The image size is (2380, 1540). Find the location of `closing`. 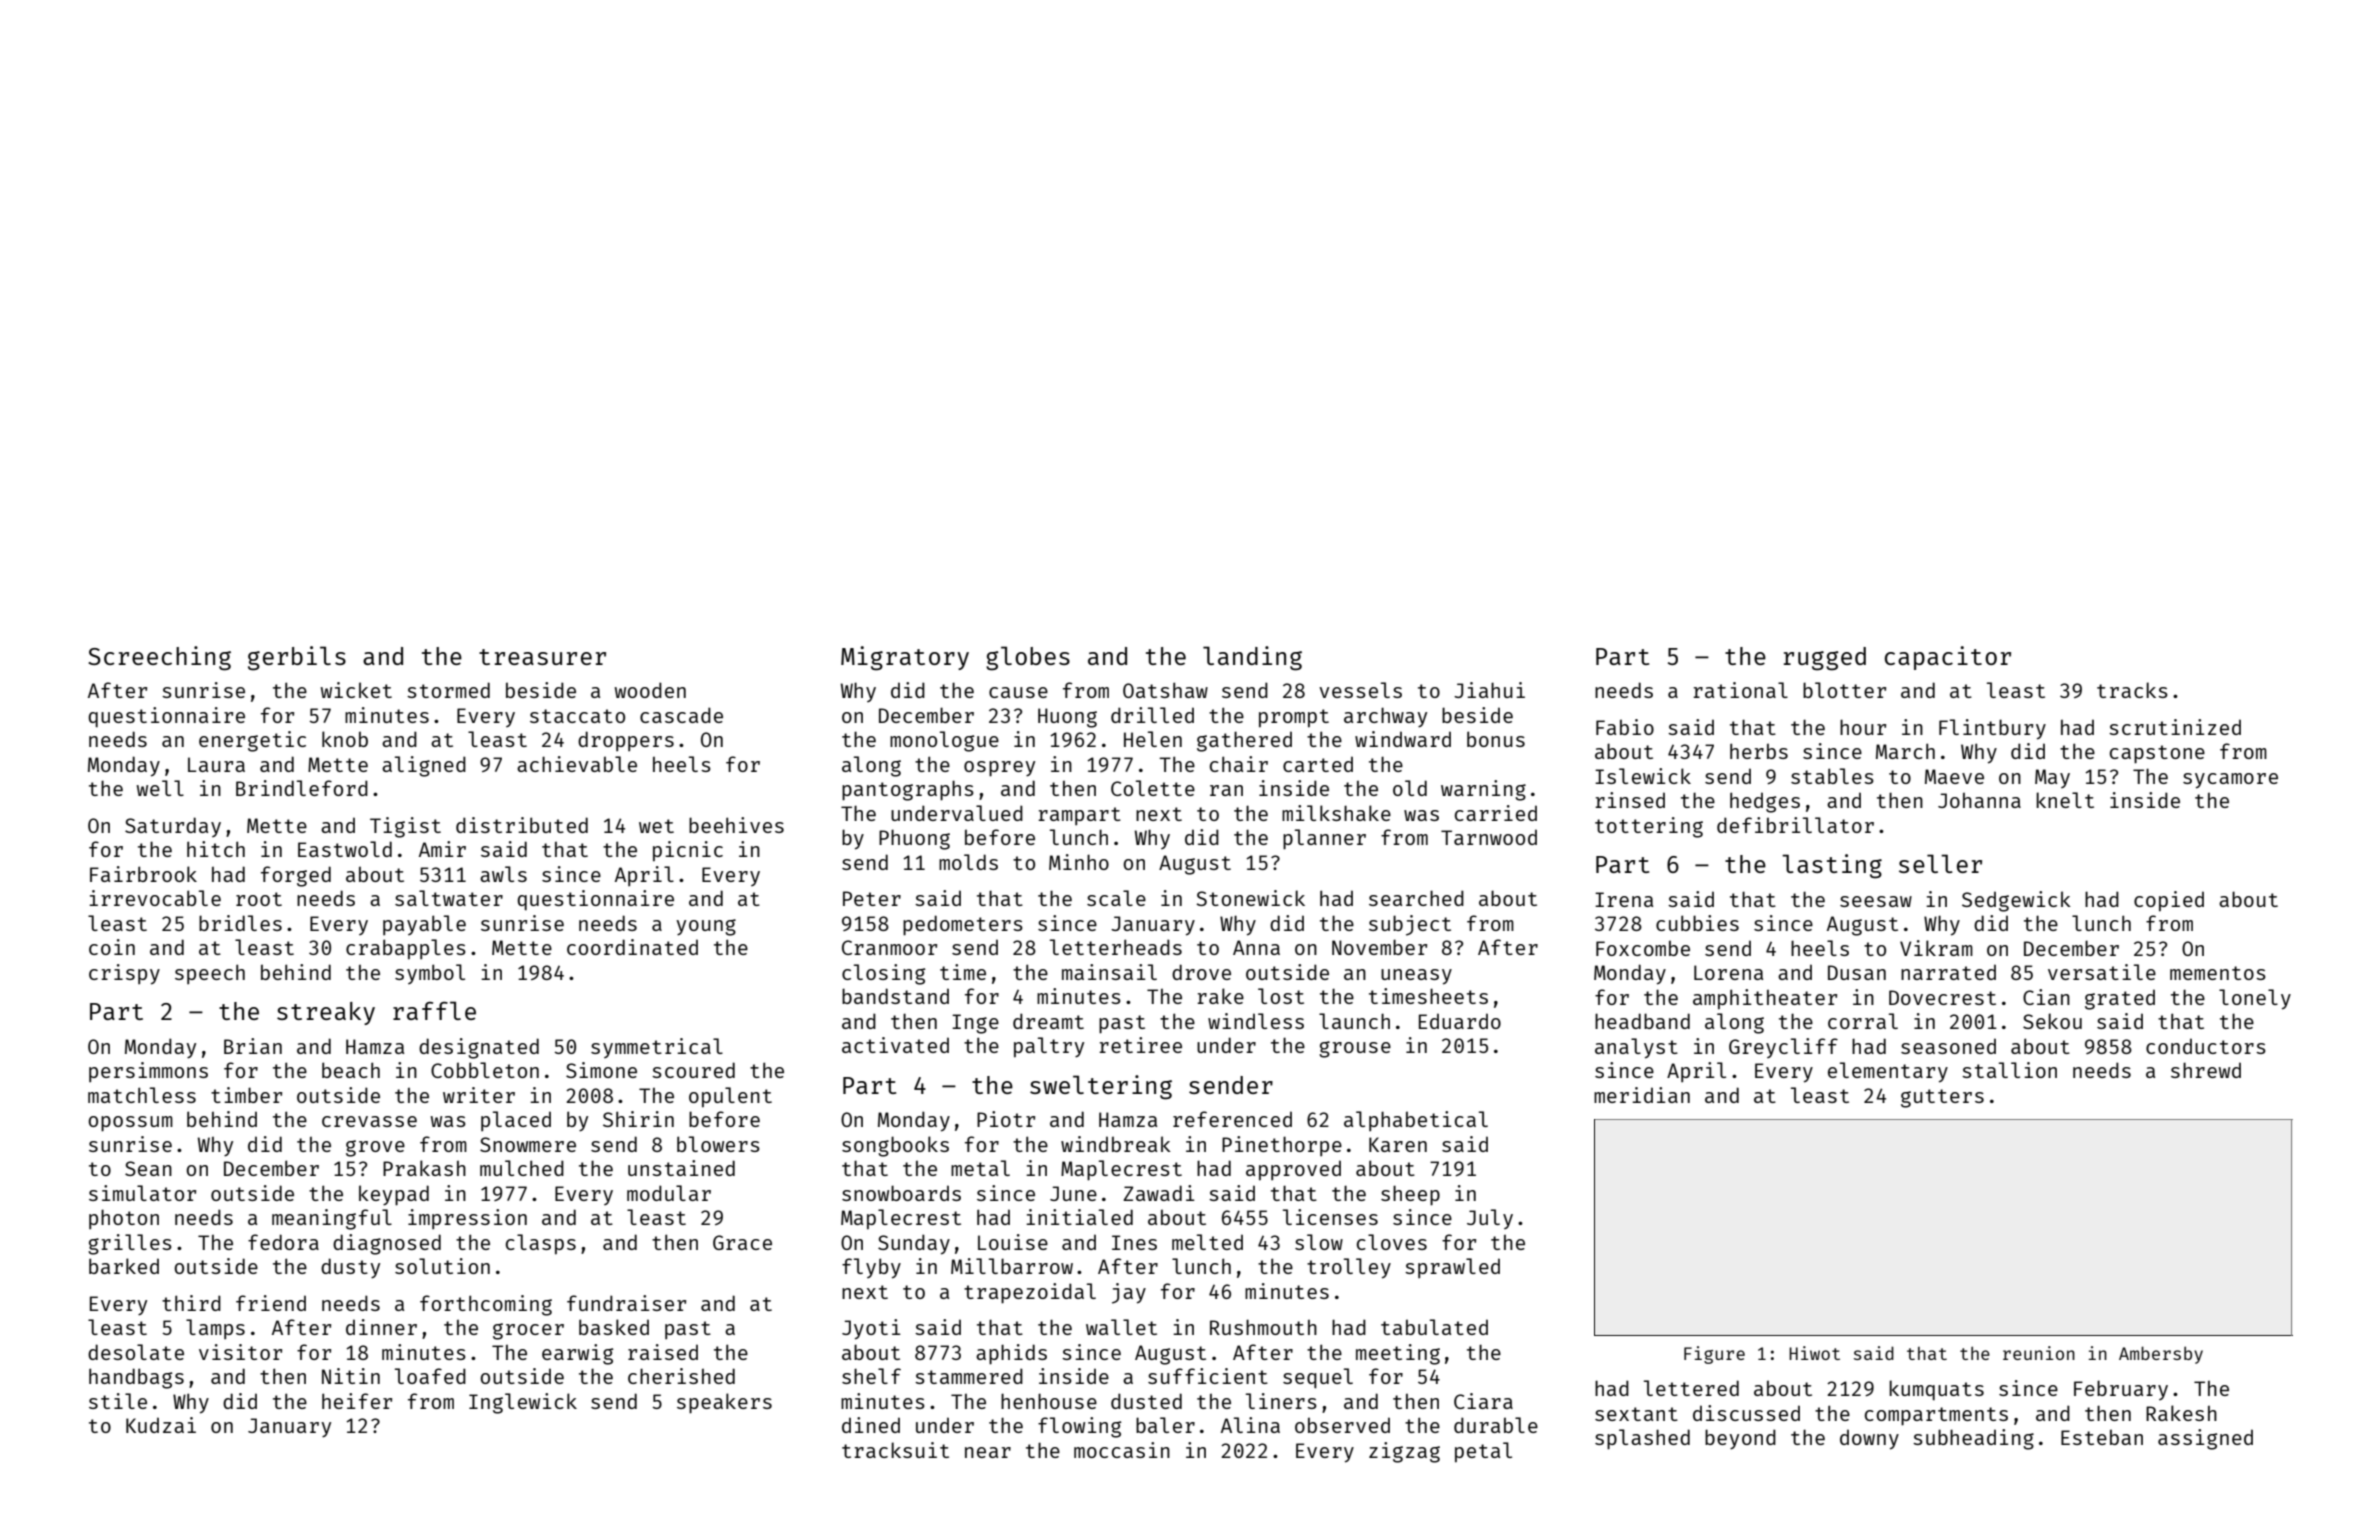

closing is located at coordinates (884, 974).
